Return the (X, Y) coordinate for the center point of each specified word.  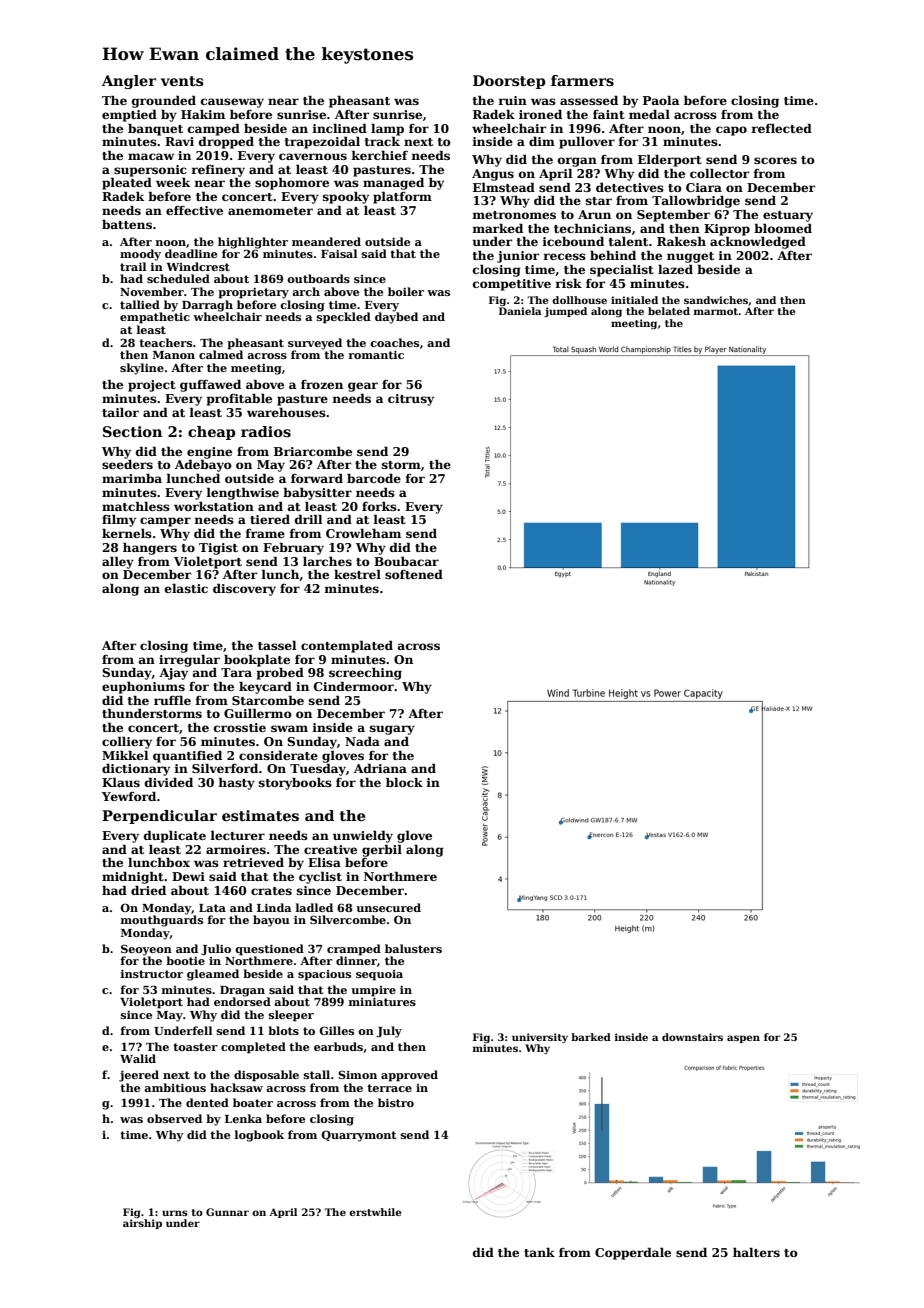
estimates (260, 815)
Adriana (380, 768)
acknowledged (758, 242)
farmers (582, 80)
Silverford (225, 768)
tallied (140, 304)
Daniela (520, 311)
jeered (139, 1076)
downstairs (692, 1037)
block (404, 782)
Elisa (324, 862)
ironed (540, 114)
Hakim (203, 114)
